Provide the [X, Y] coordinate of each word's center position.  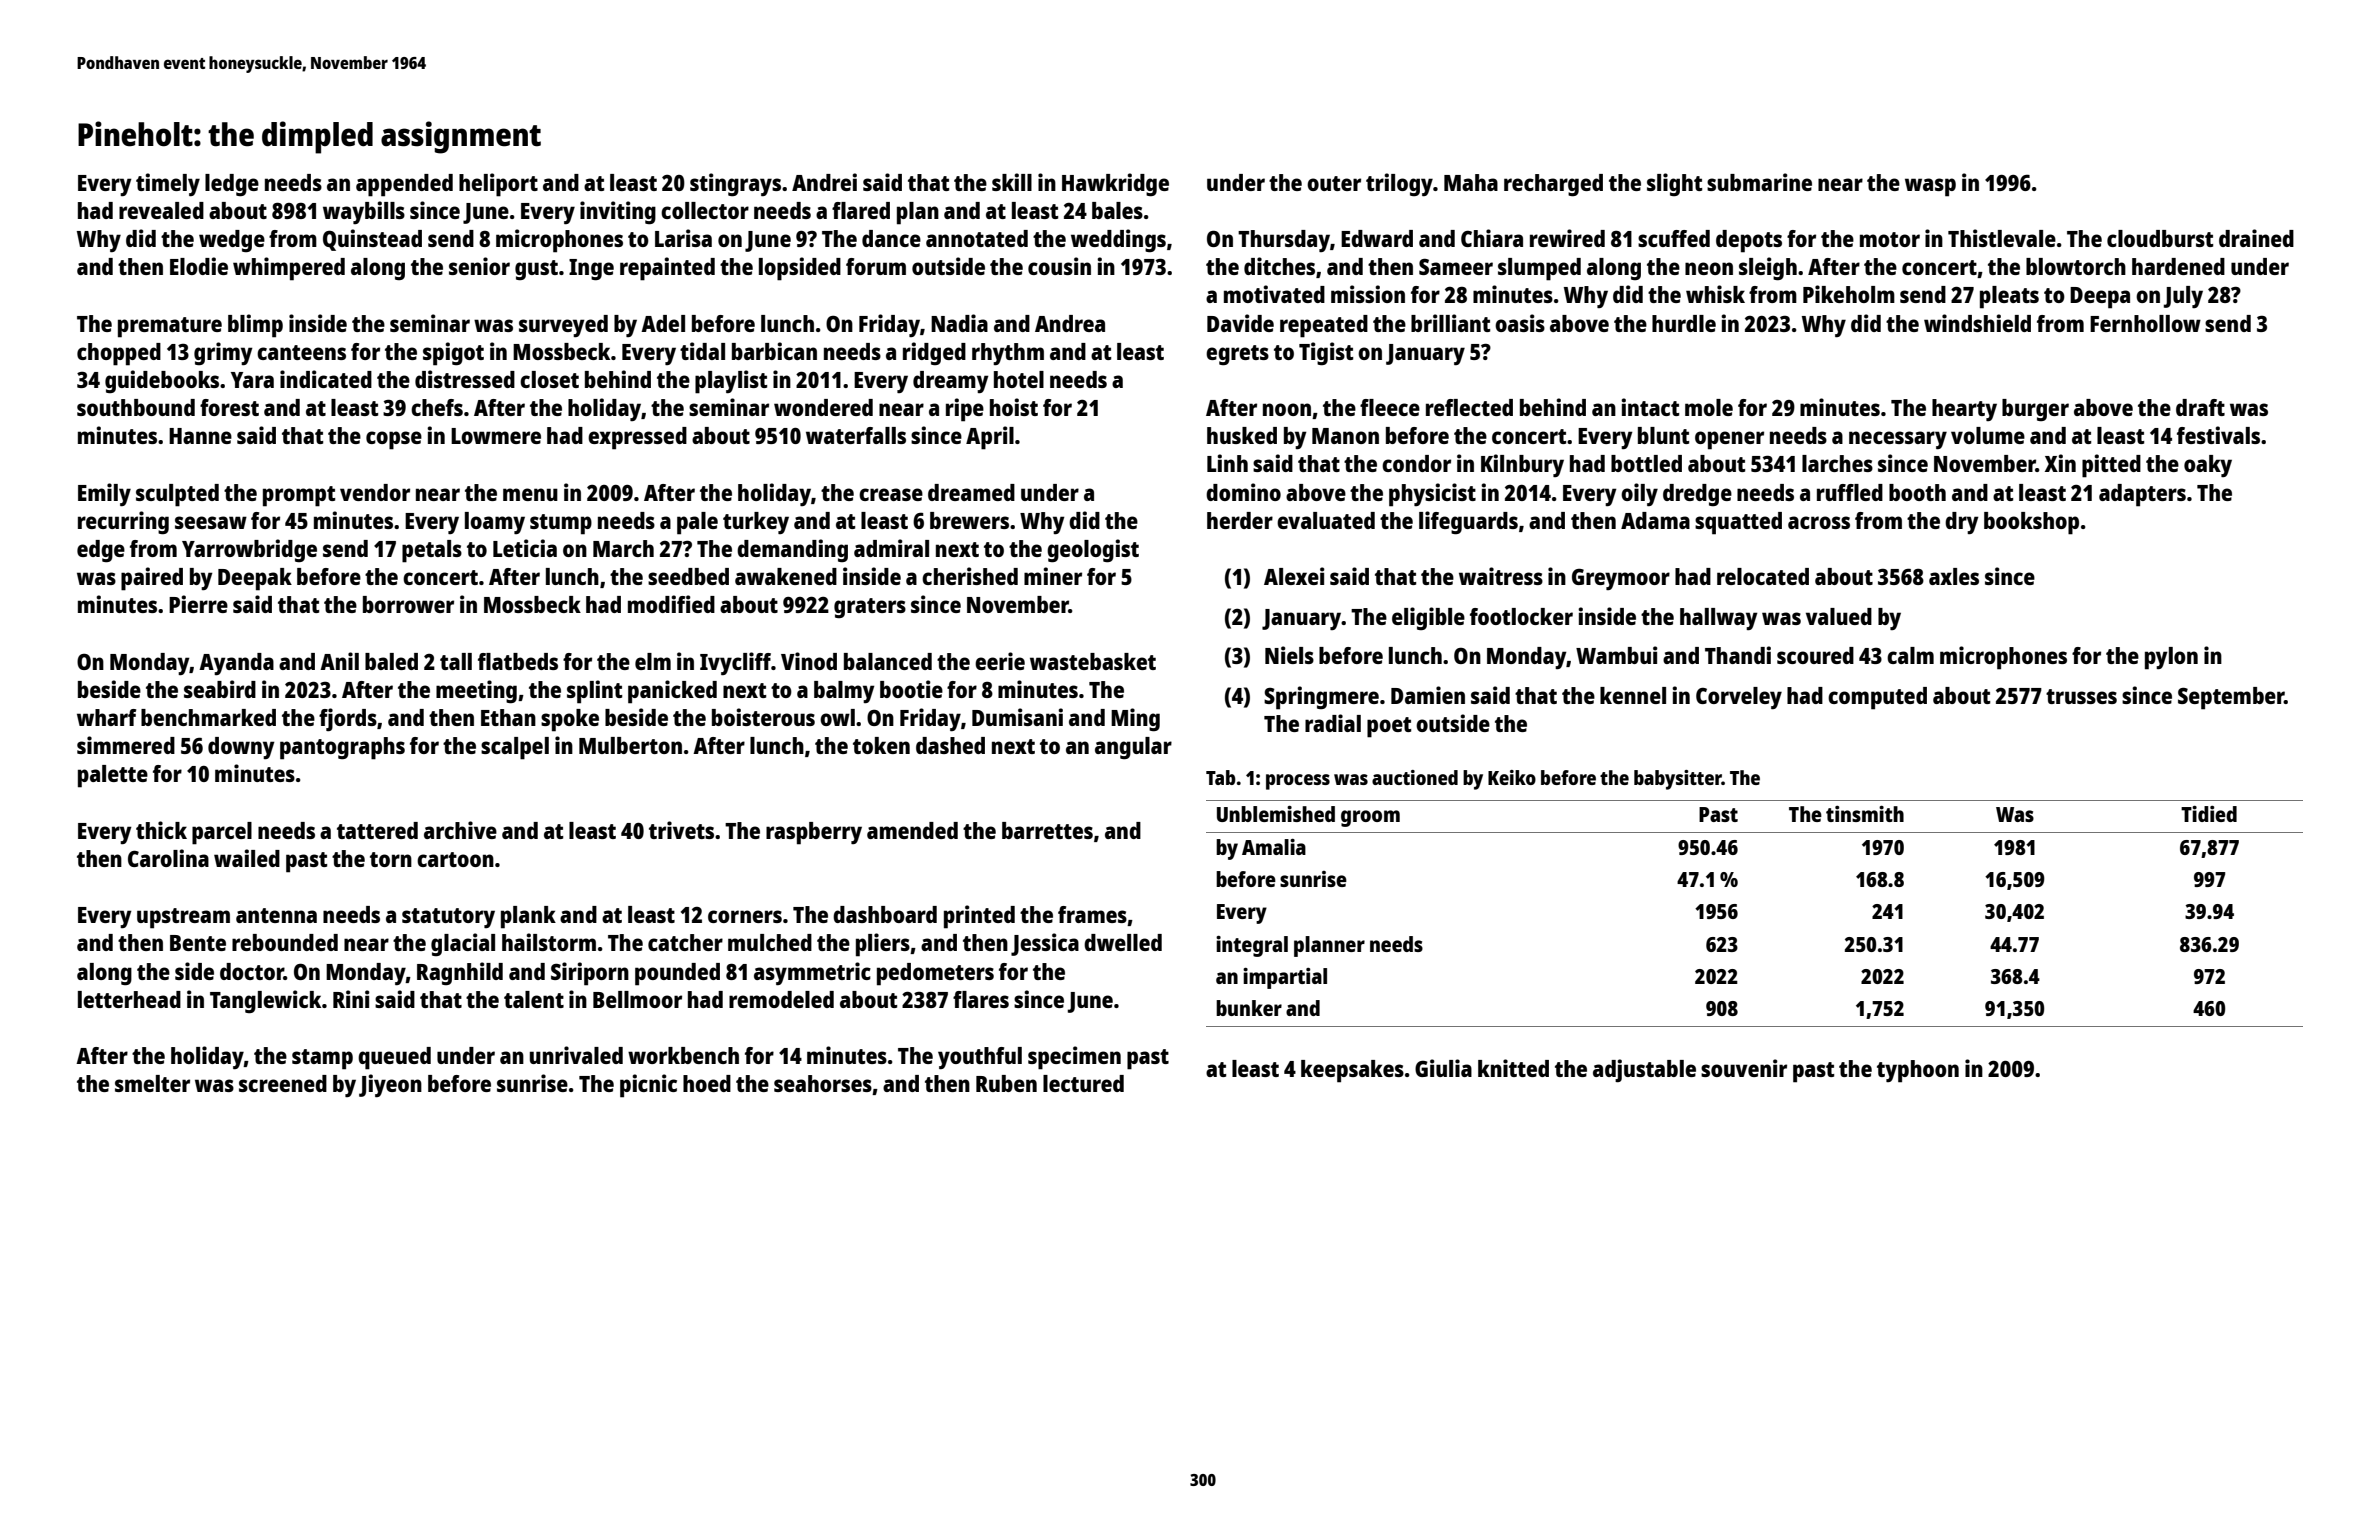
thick [161, 830]
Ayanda [236, 664]
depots [1749, 241]
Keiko [1512, 777]
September [2231, 698]
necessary [1898, 440]
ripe [965, 410]
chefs [437, 407]
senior [479, 266]
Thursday [1284, 241]
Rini [351, 999]
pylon [2171, 658]
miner [1053, 576]
